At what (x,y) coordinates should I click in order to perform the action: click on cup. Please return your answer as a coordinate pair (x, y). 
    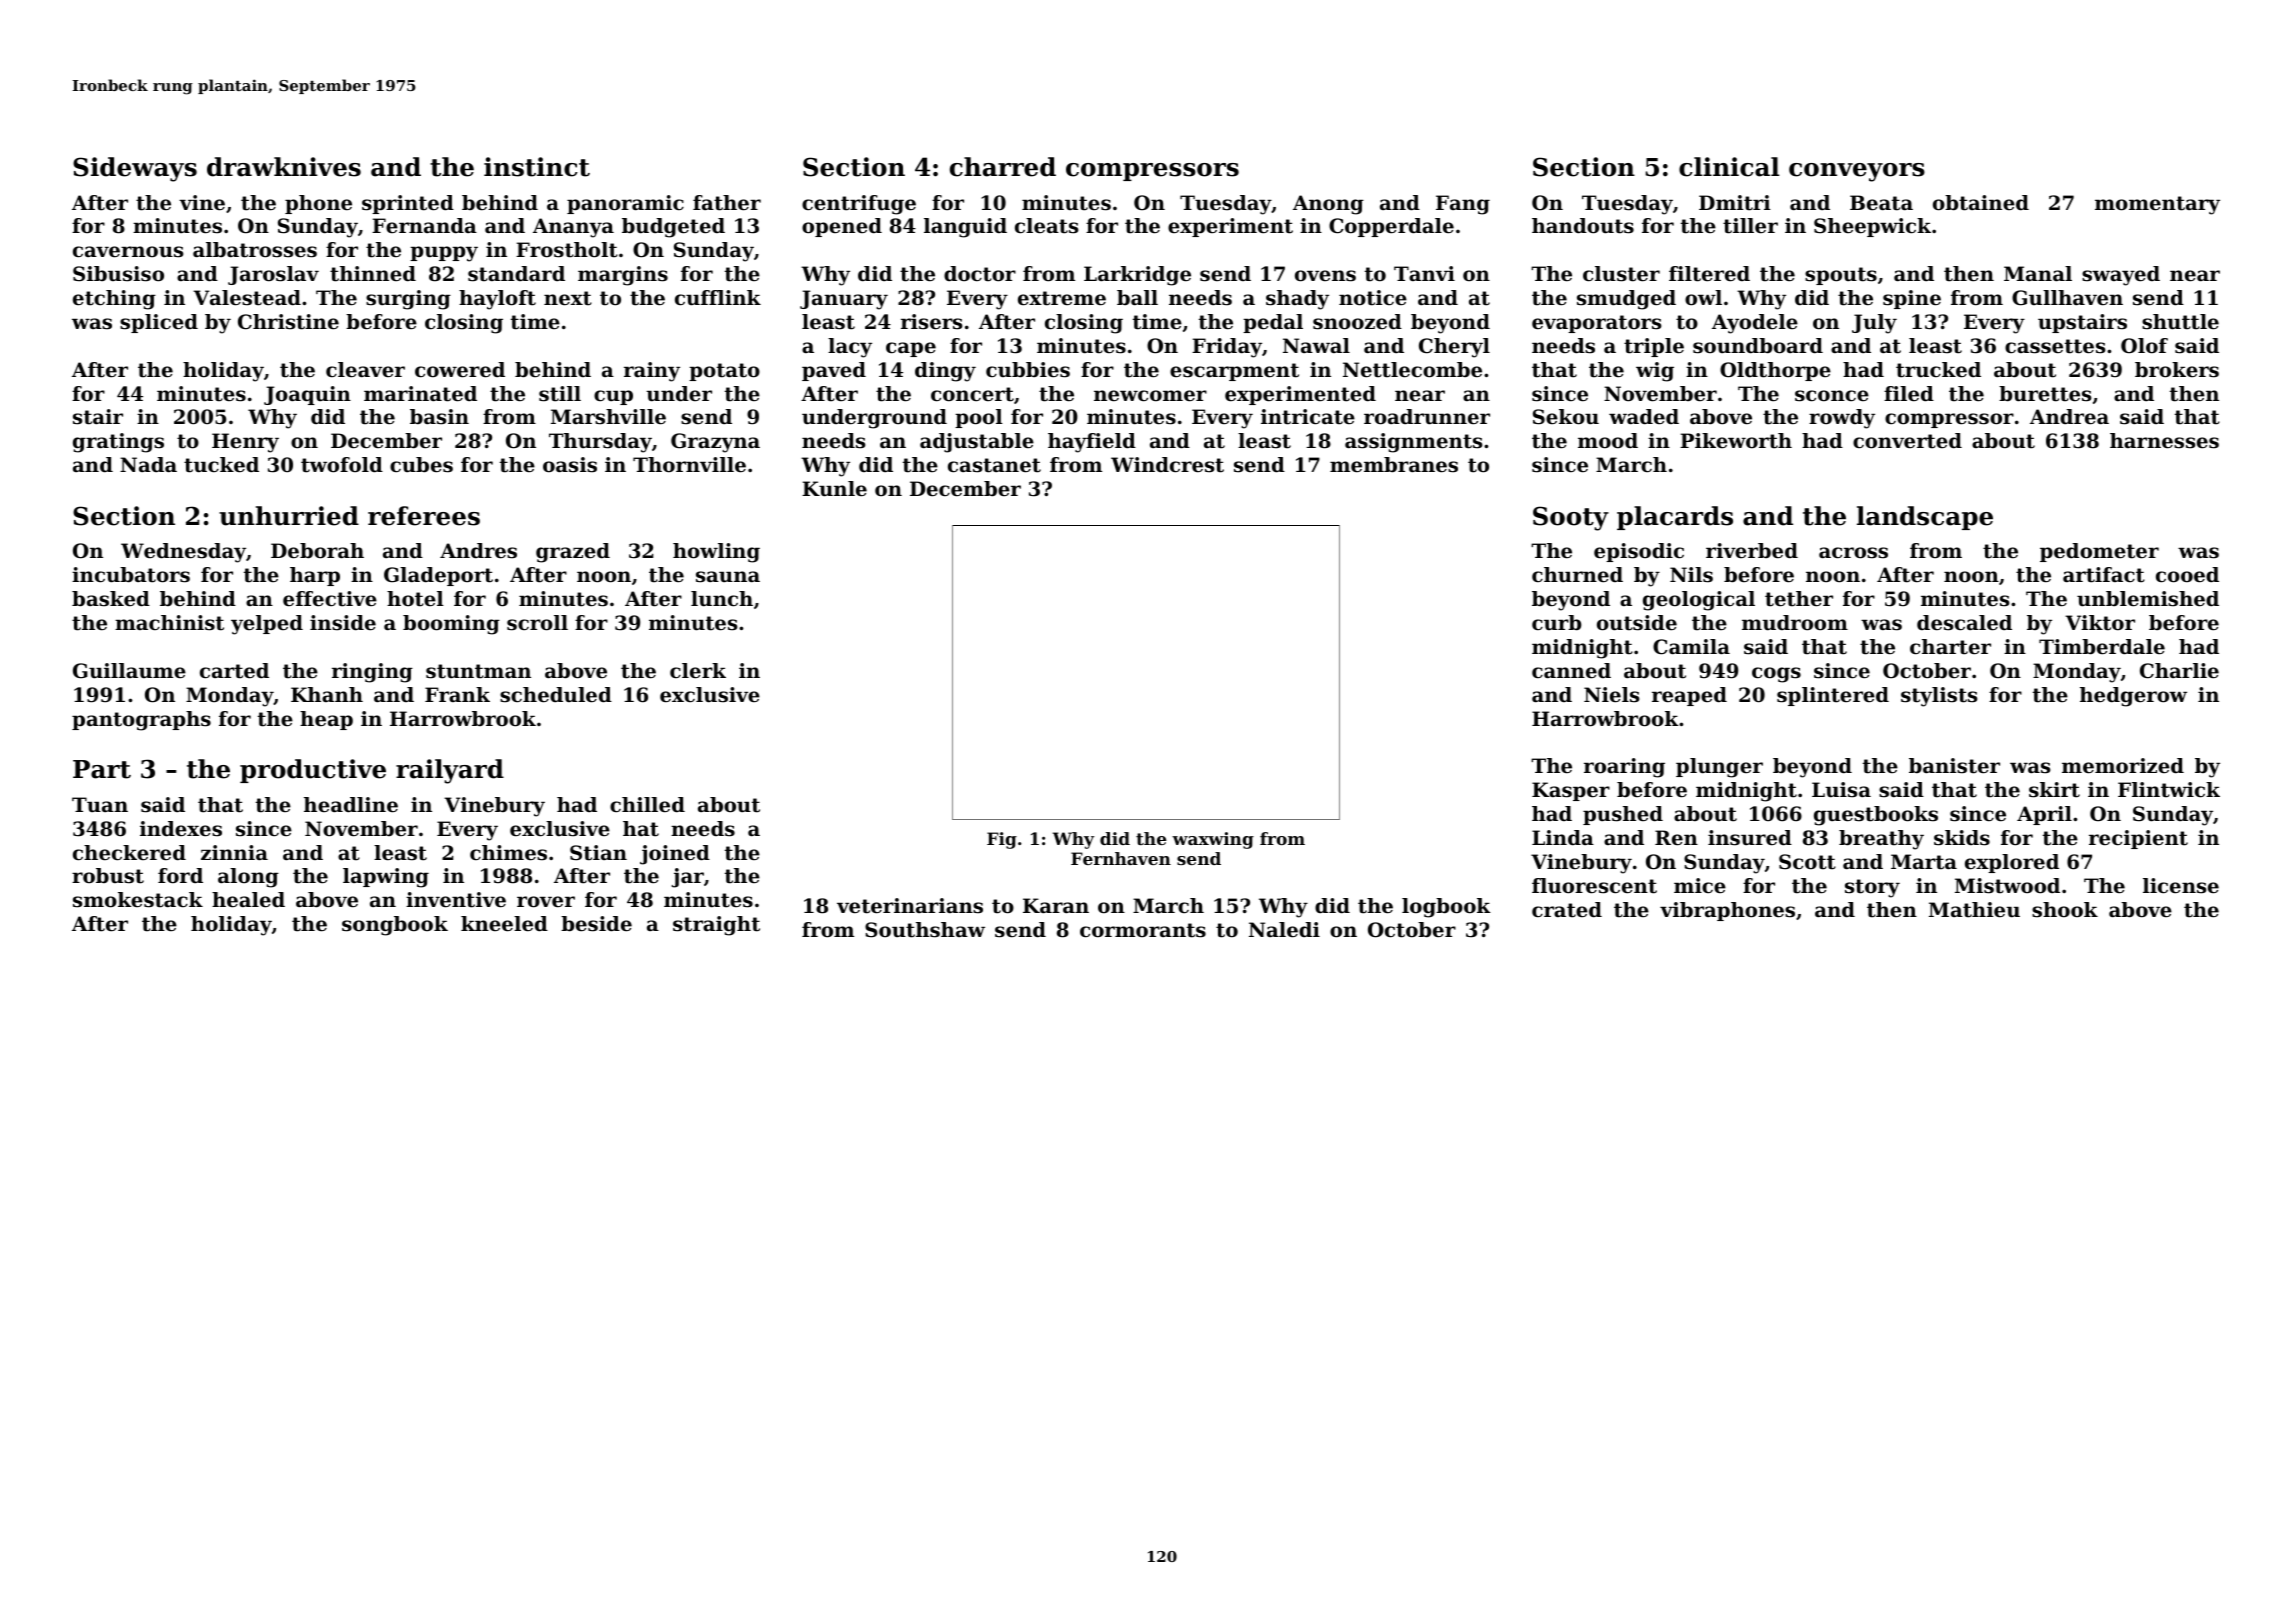
    Looking at the image, I should click on (613, 397).
